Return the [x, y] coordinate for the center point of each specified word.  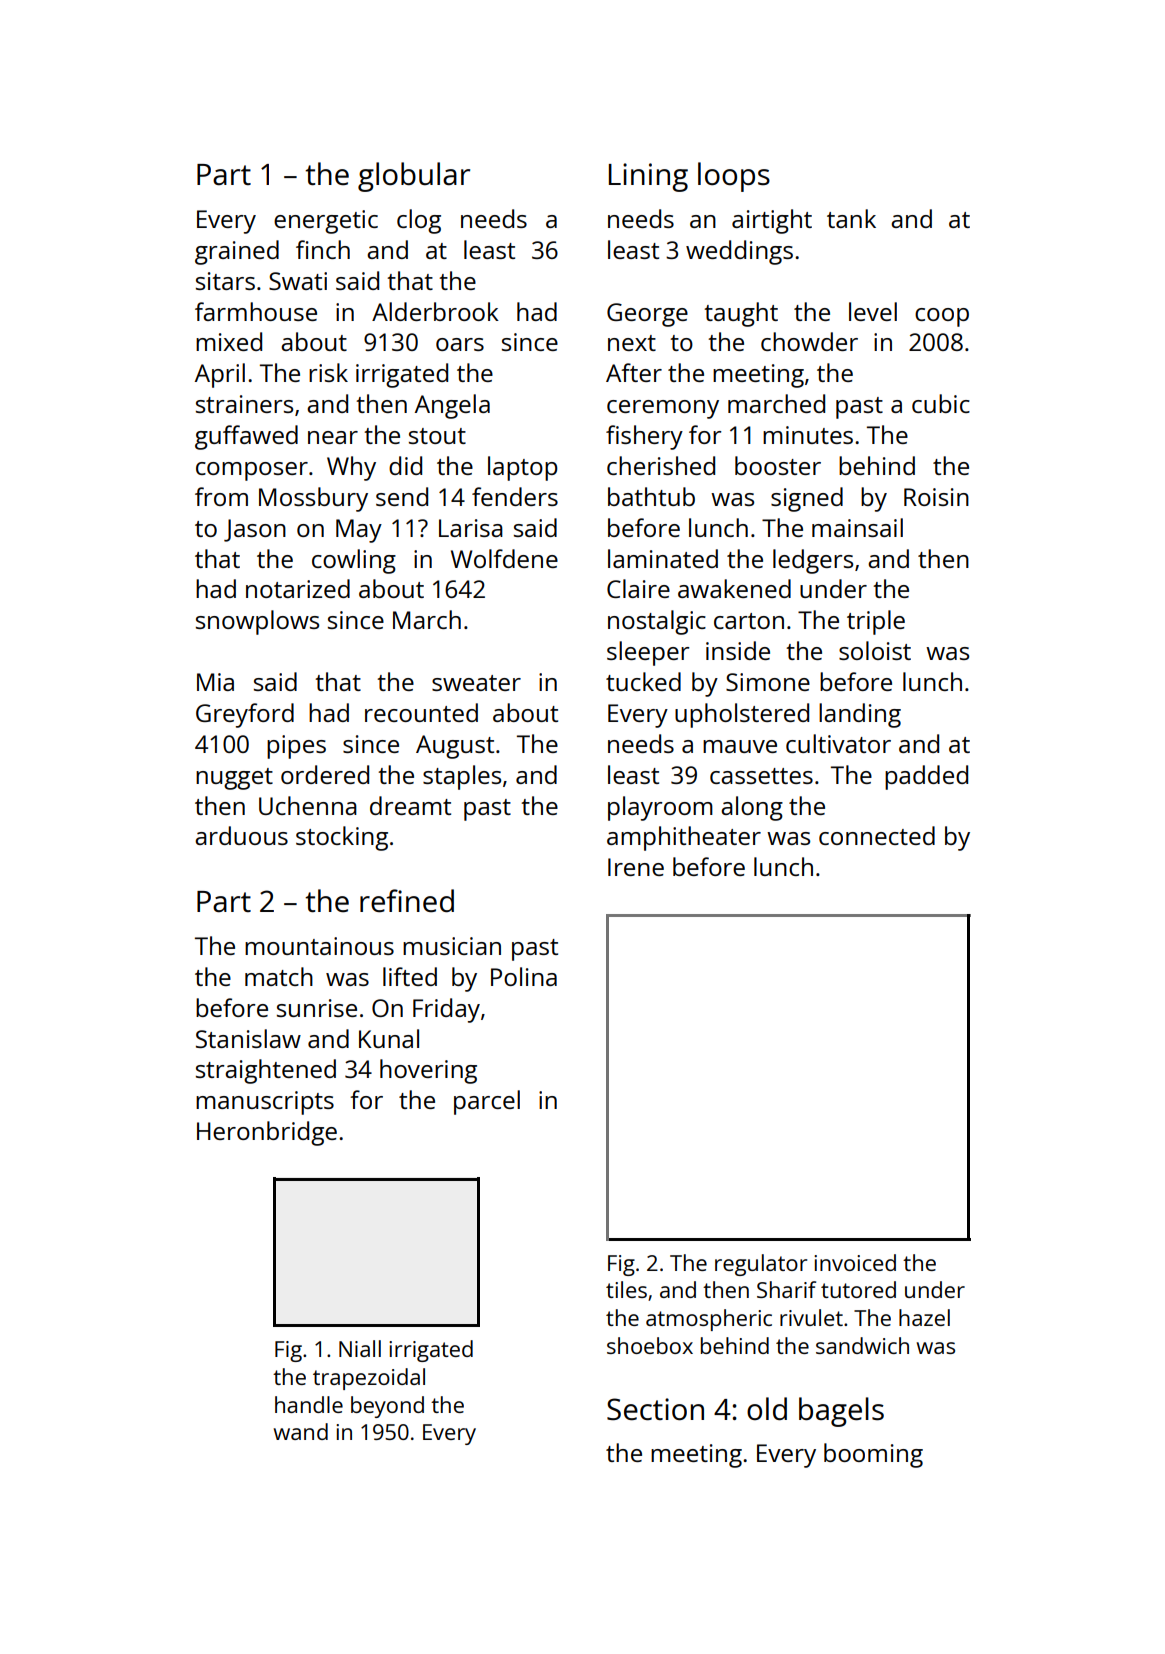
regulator [761, 1265]
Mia [215, 682]
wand [301, 1431]
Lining [648, 177]
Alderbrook [435, 311]
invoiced [855, 1262]
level [873, 311]
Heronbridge [267, 1133]
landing [860, 715]
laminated [663, 558]
